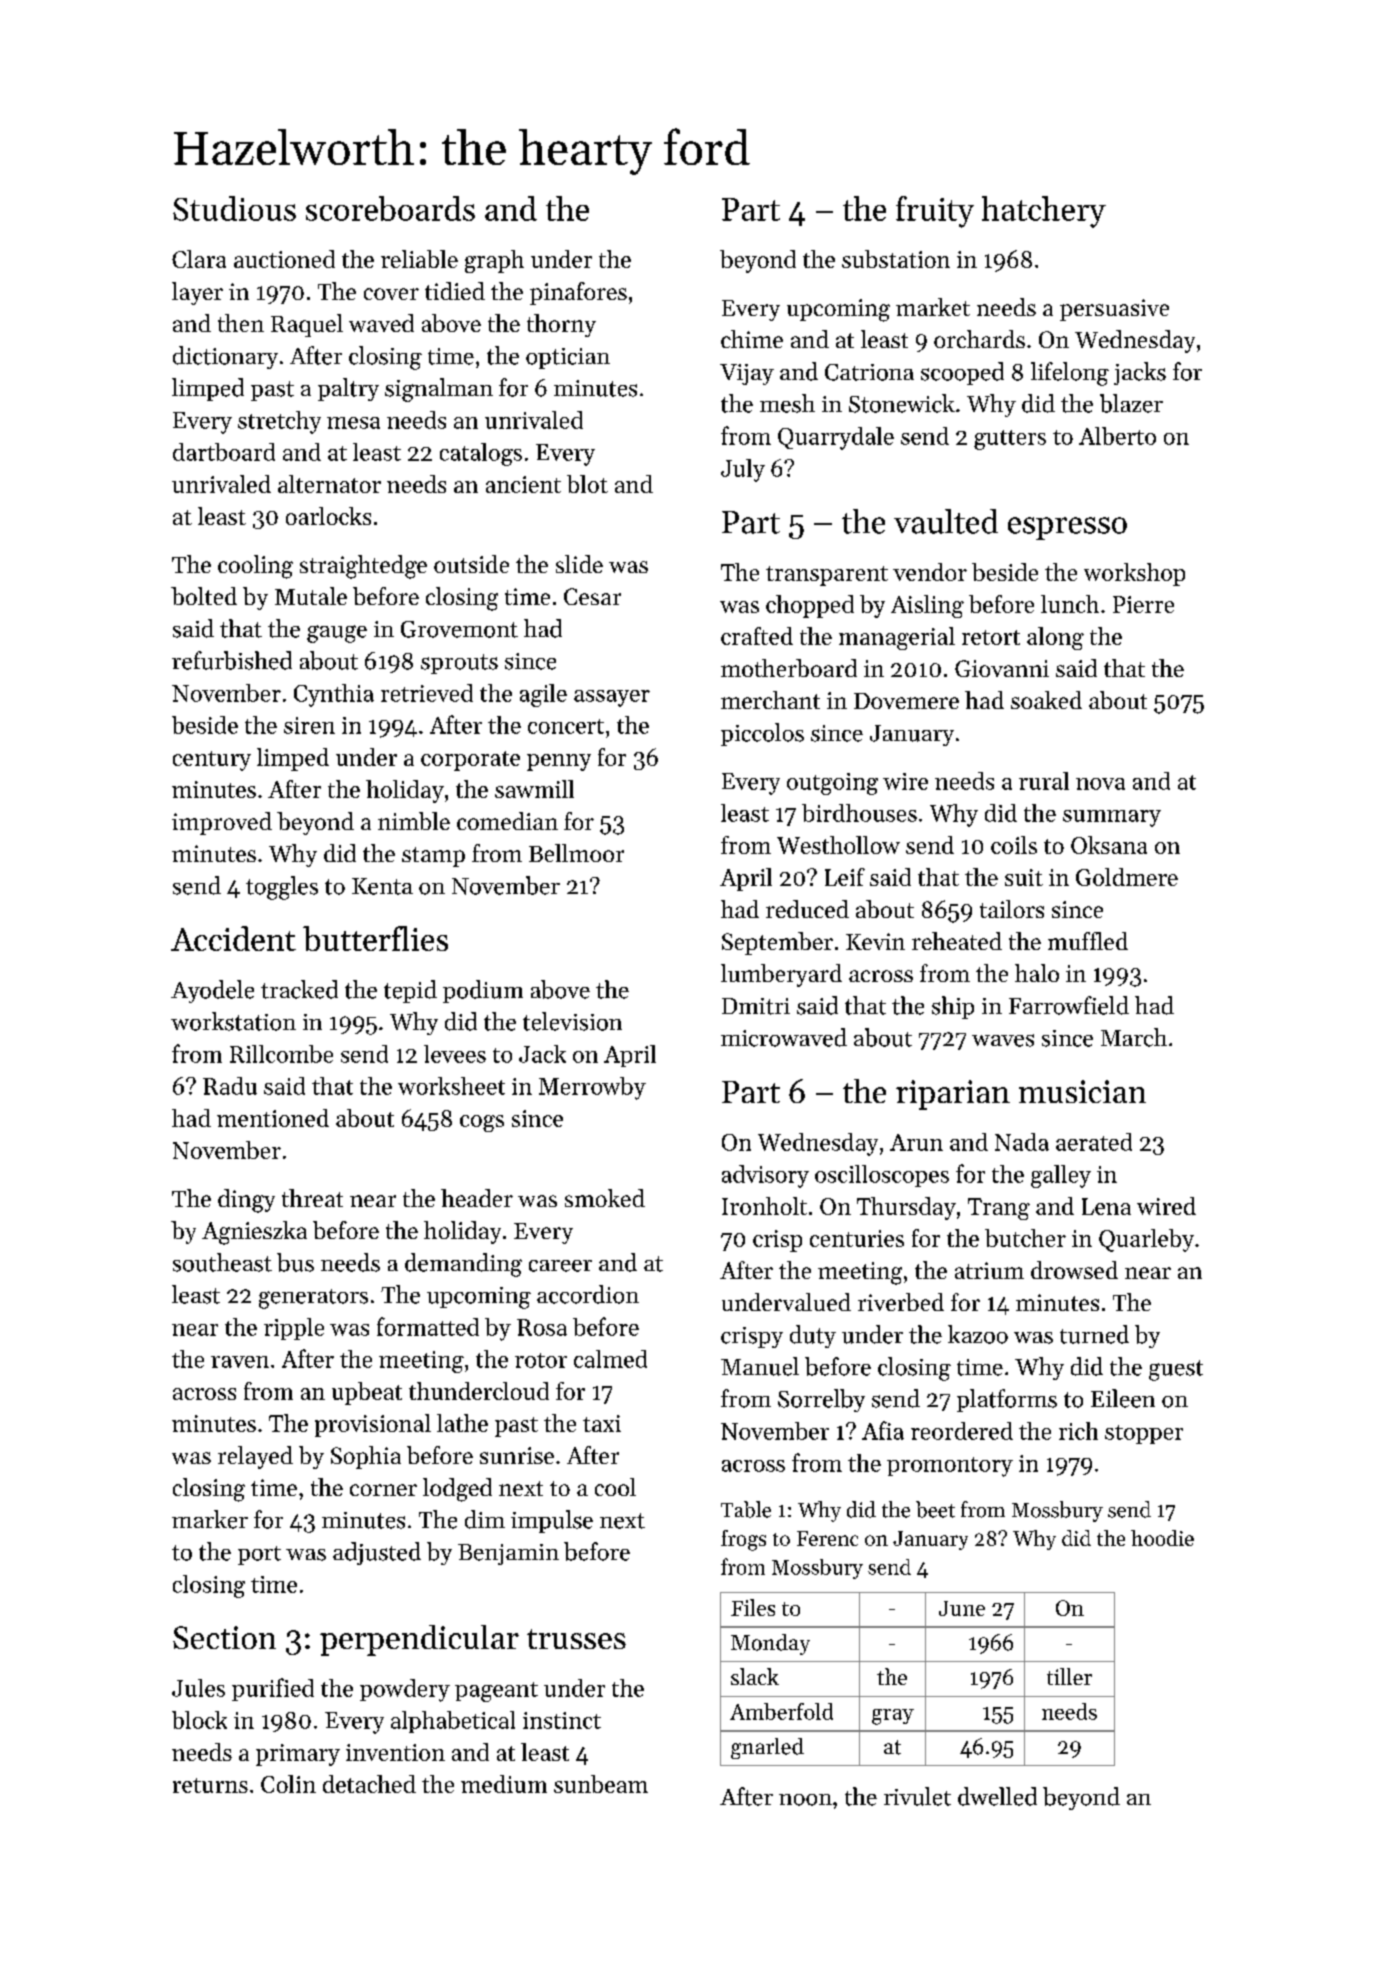 The width and height of the screenshot is (1386, 1969). I want to click on orchards, so click(979, 339).
